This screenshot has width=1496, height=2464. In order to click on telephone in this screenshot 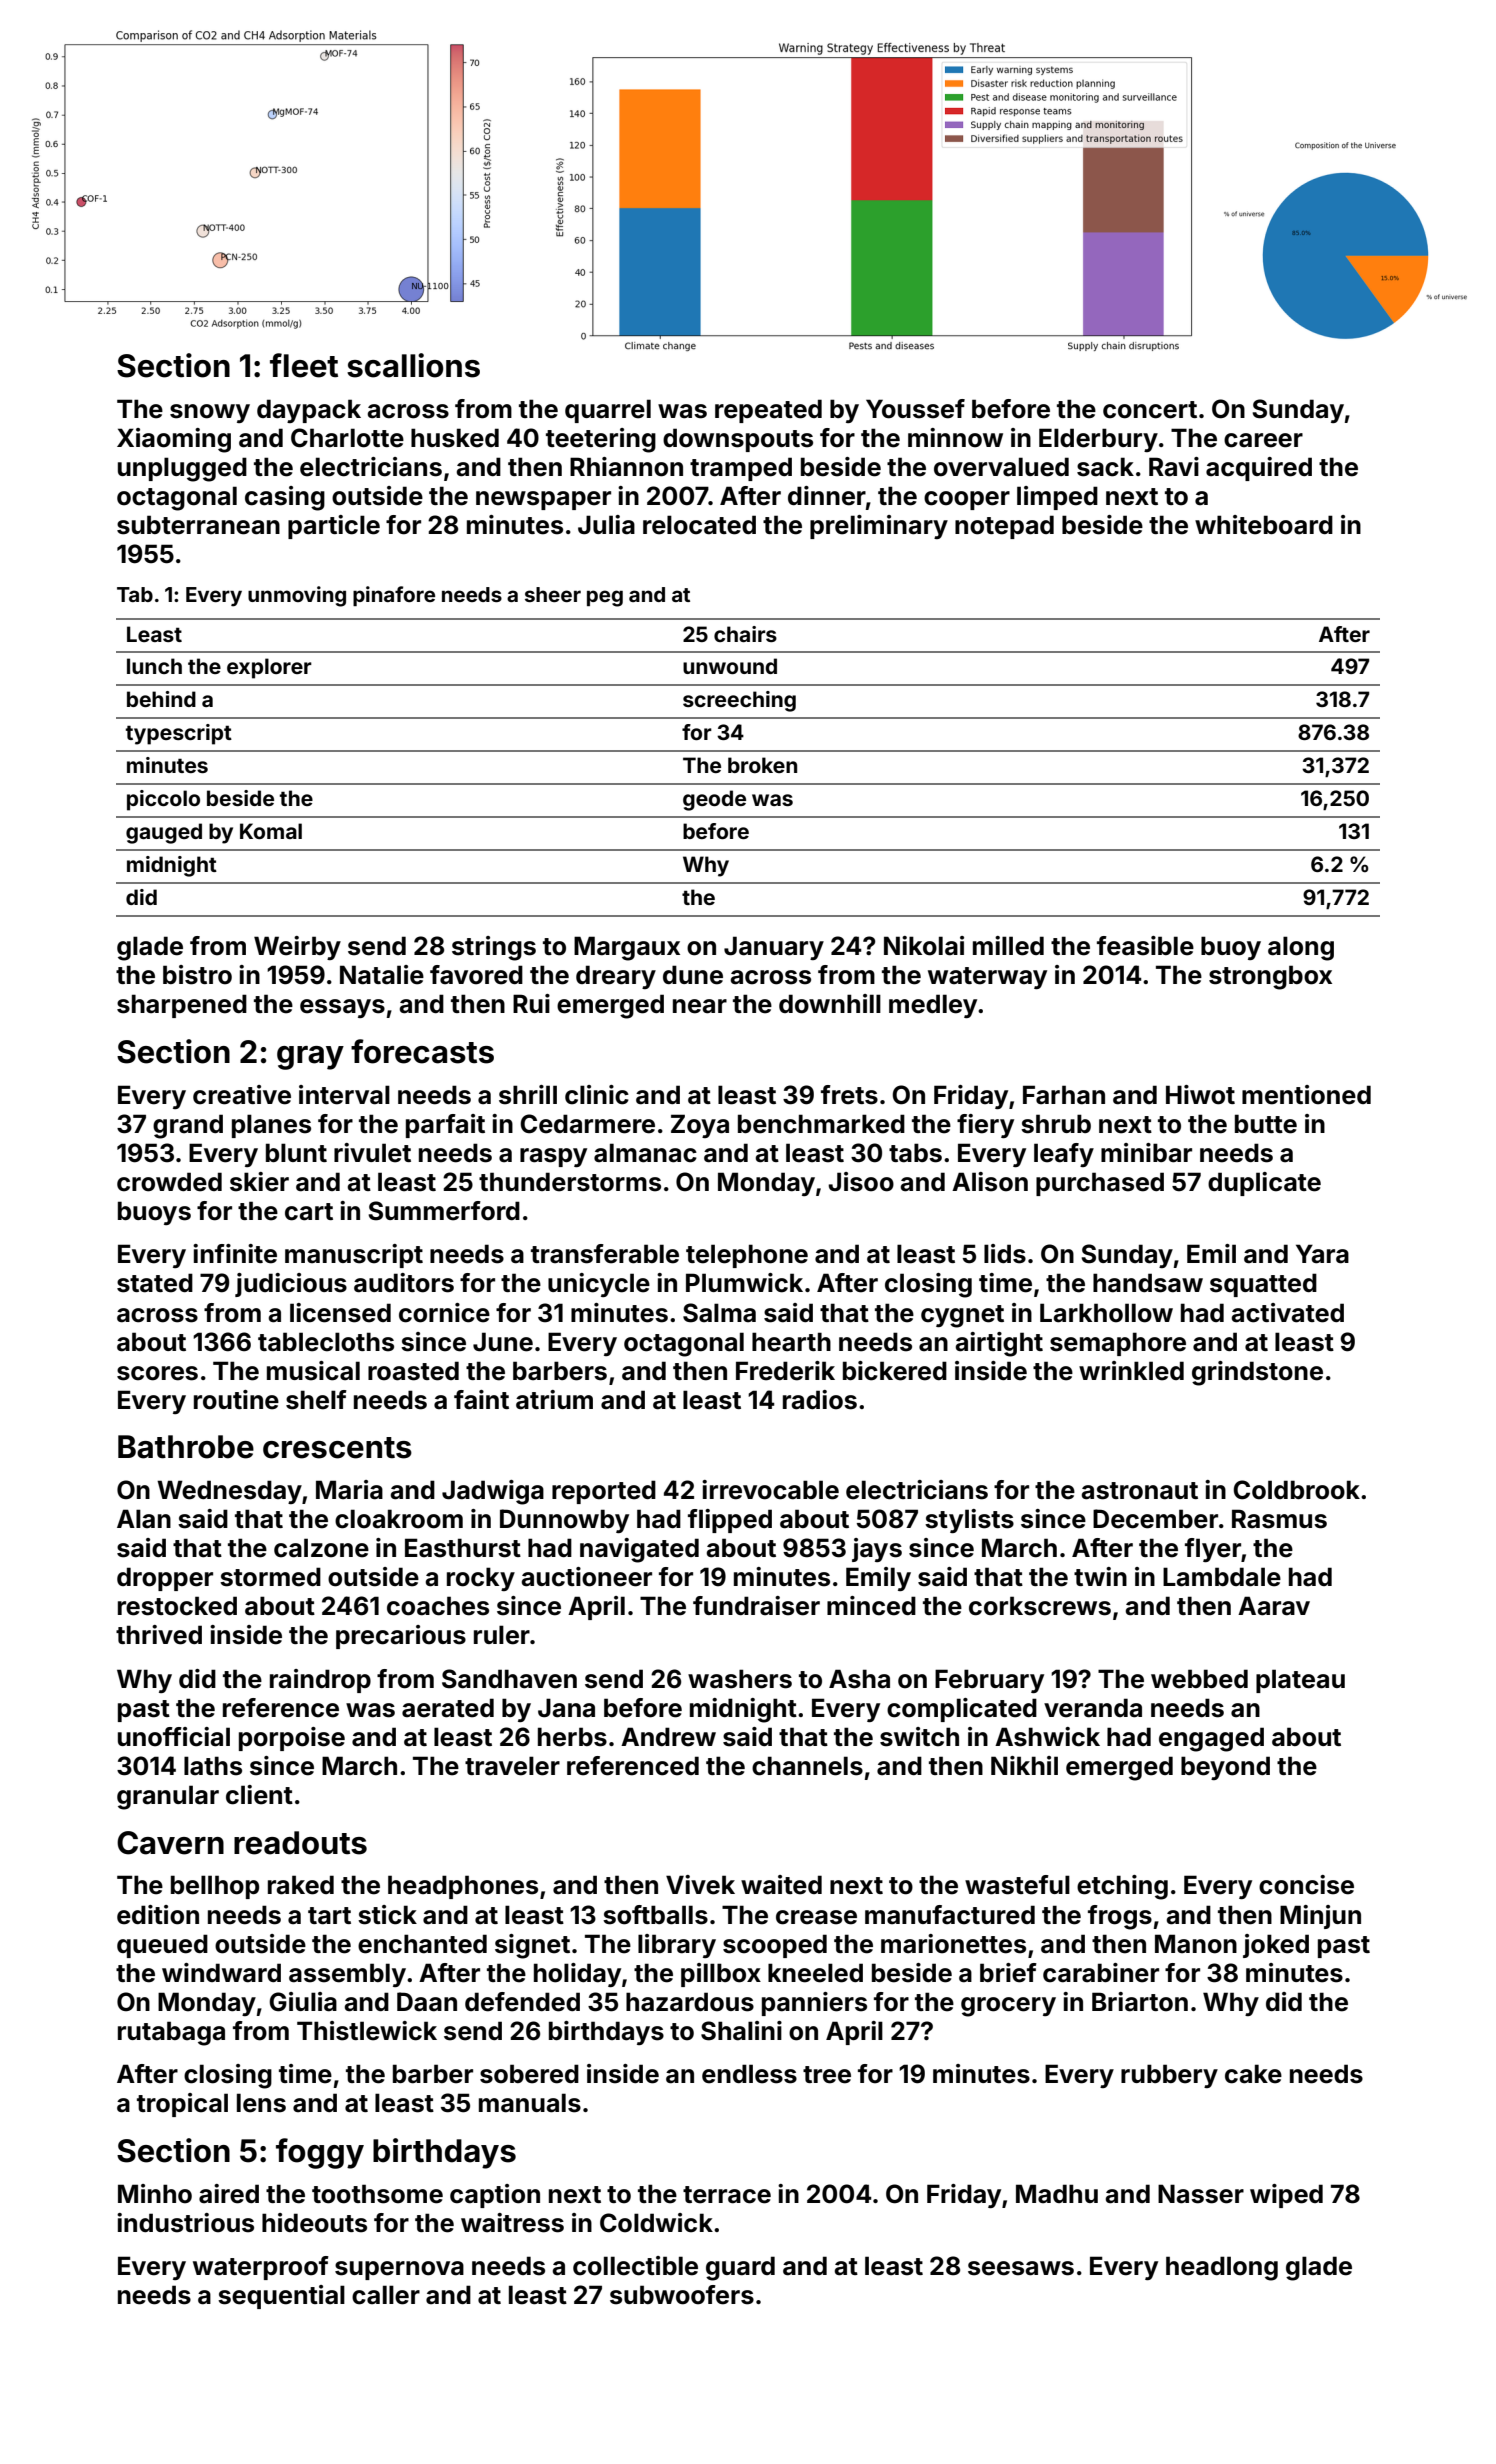, I will do `click(747, 1256)`.
